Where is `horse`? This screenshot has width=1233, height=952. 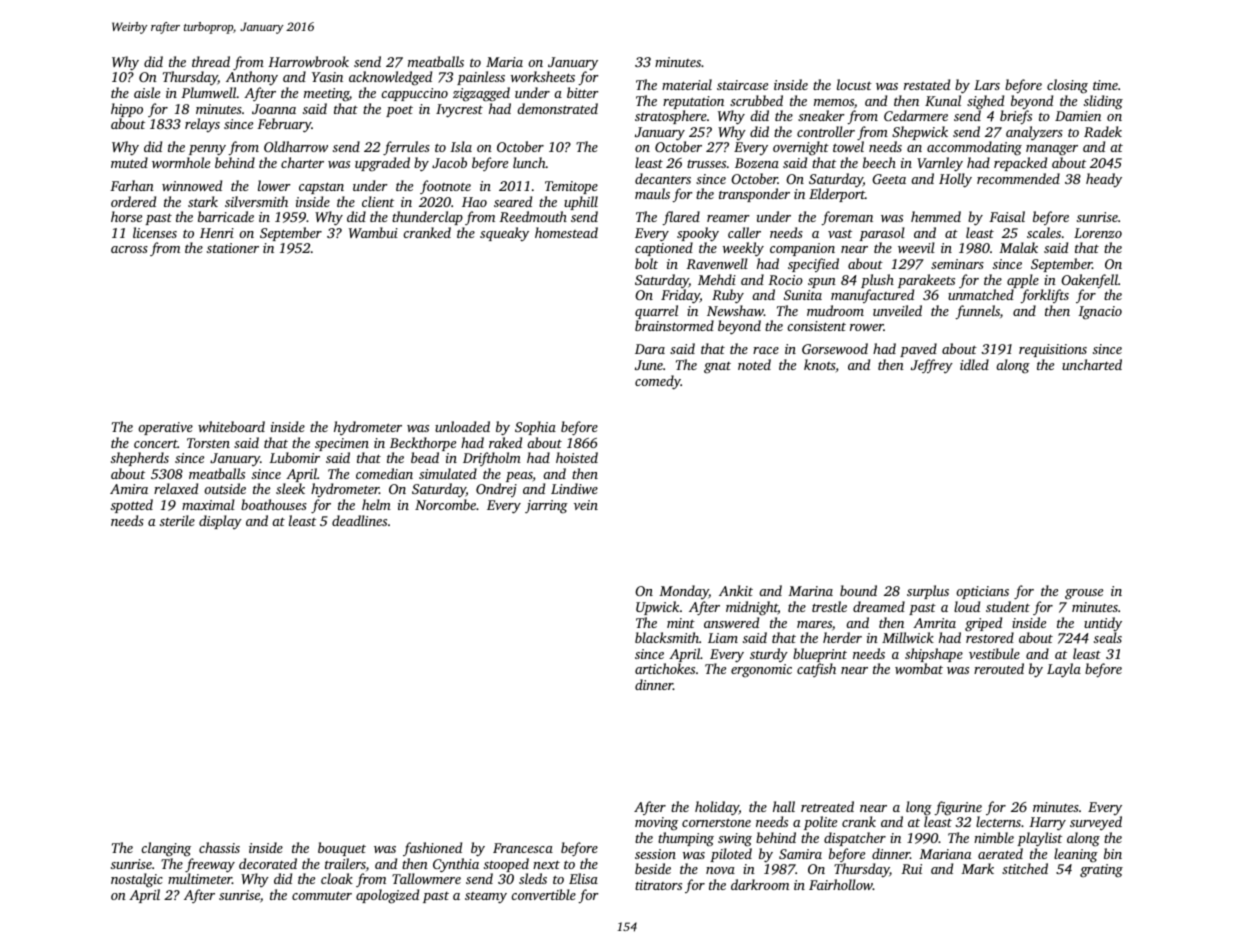 horse is located at coordinates (126, 216).
